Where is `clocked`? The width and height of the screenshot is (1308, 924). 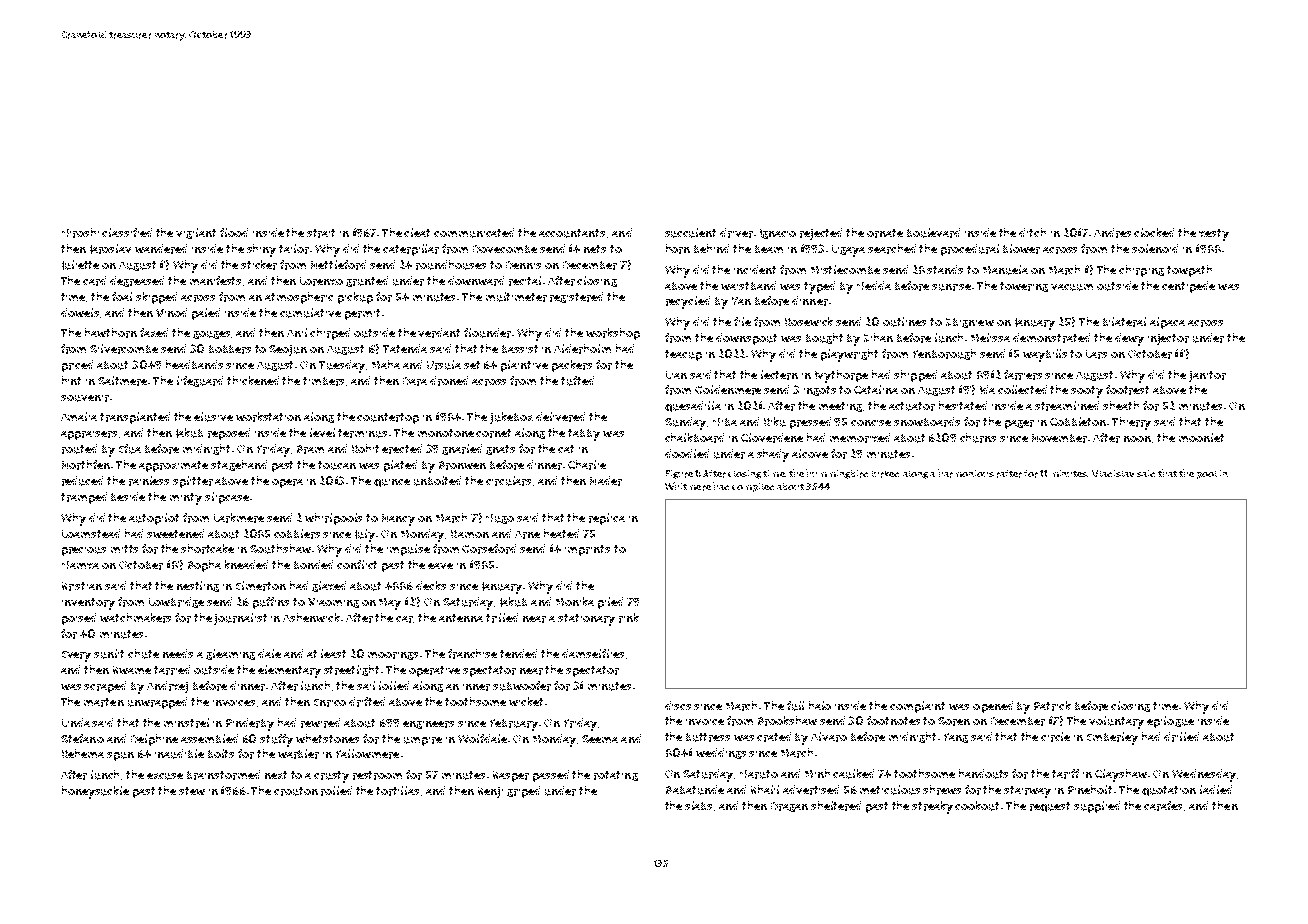 clocked is located at coordinates (1154, 232).
